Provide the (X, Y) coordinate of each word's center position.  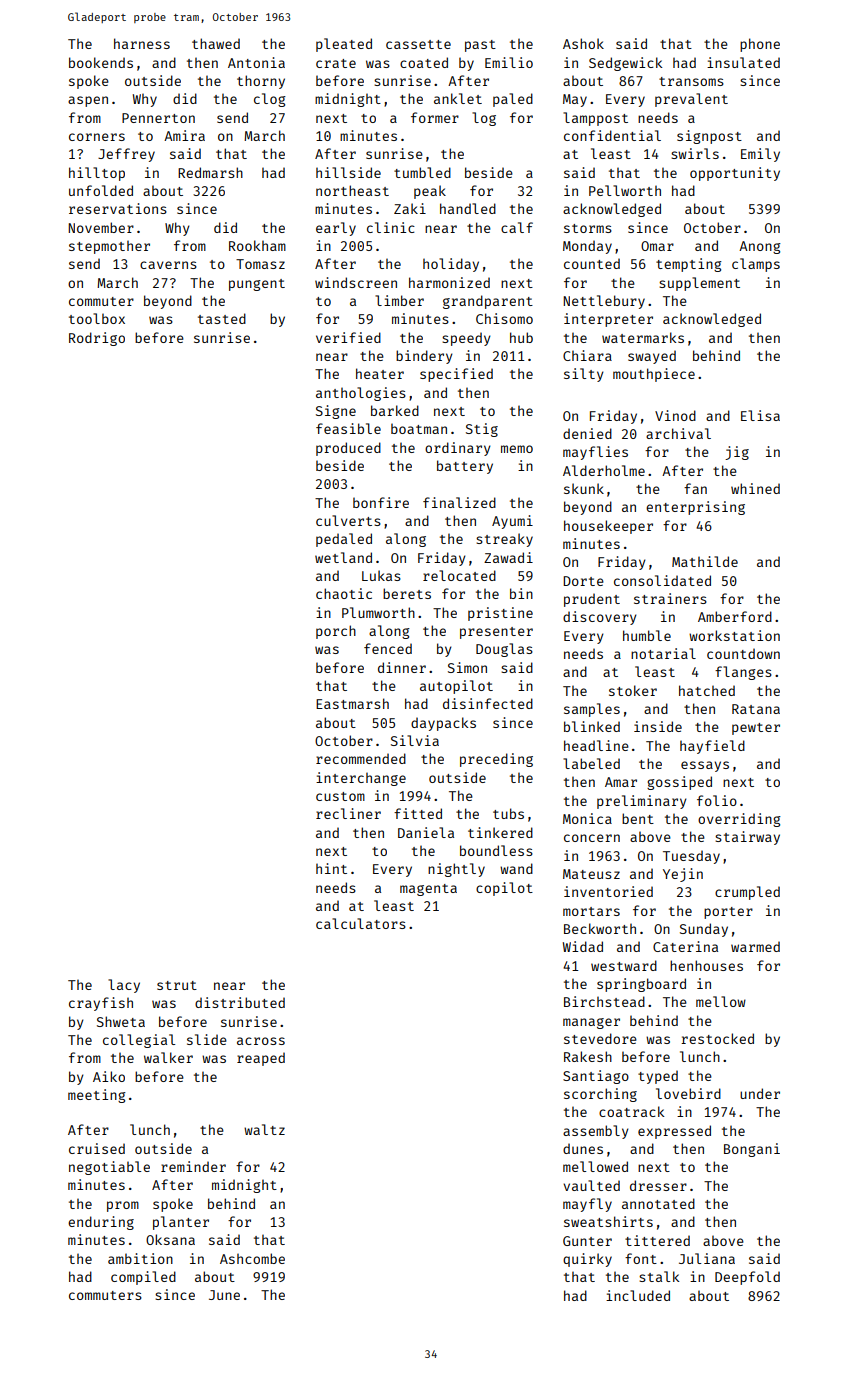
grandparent (488, 302)
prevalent (691, 100)
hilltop (97, 174)
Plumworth (378, 612)
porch (336, 632)
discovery (600, 618)
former (435, 117)
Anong (760, 247)
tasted (222, 318)
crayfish (101, 1004)
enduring (101, 1223)
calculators (361, 923)
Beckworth (600, 928)
